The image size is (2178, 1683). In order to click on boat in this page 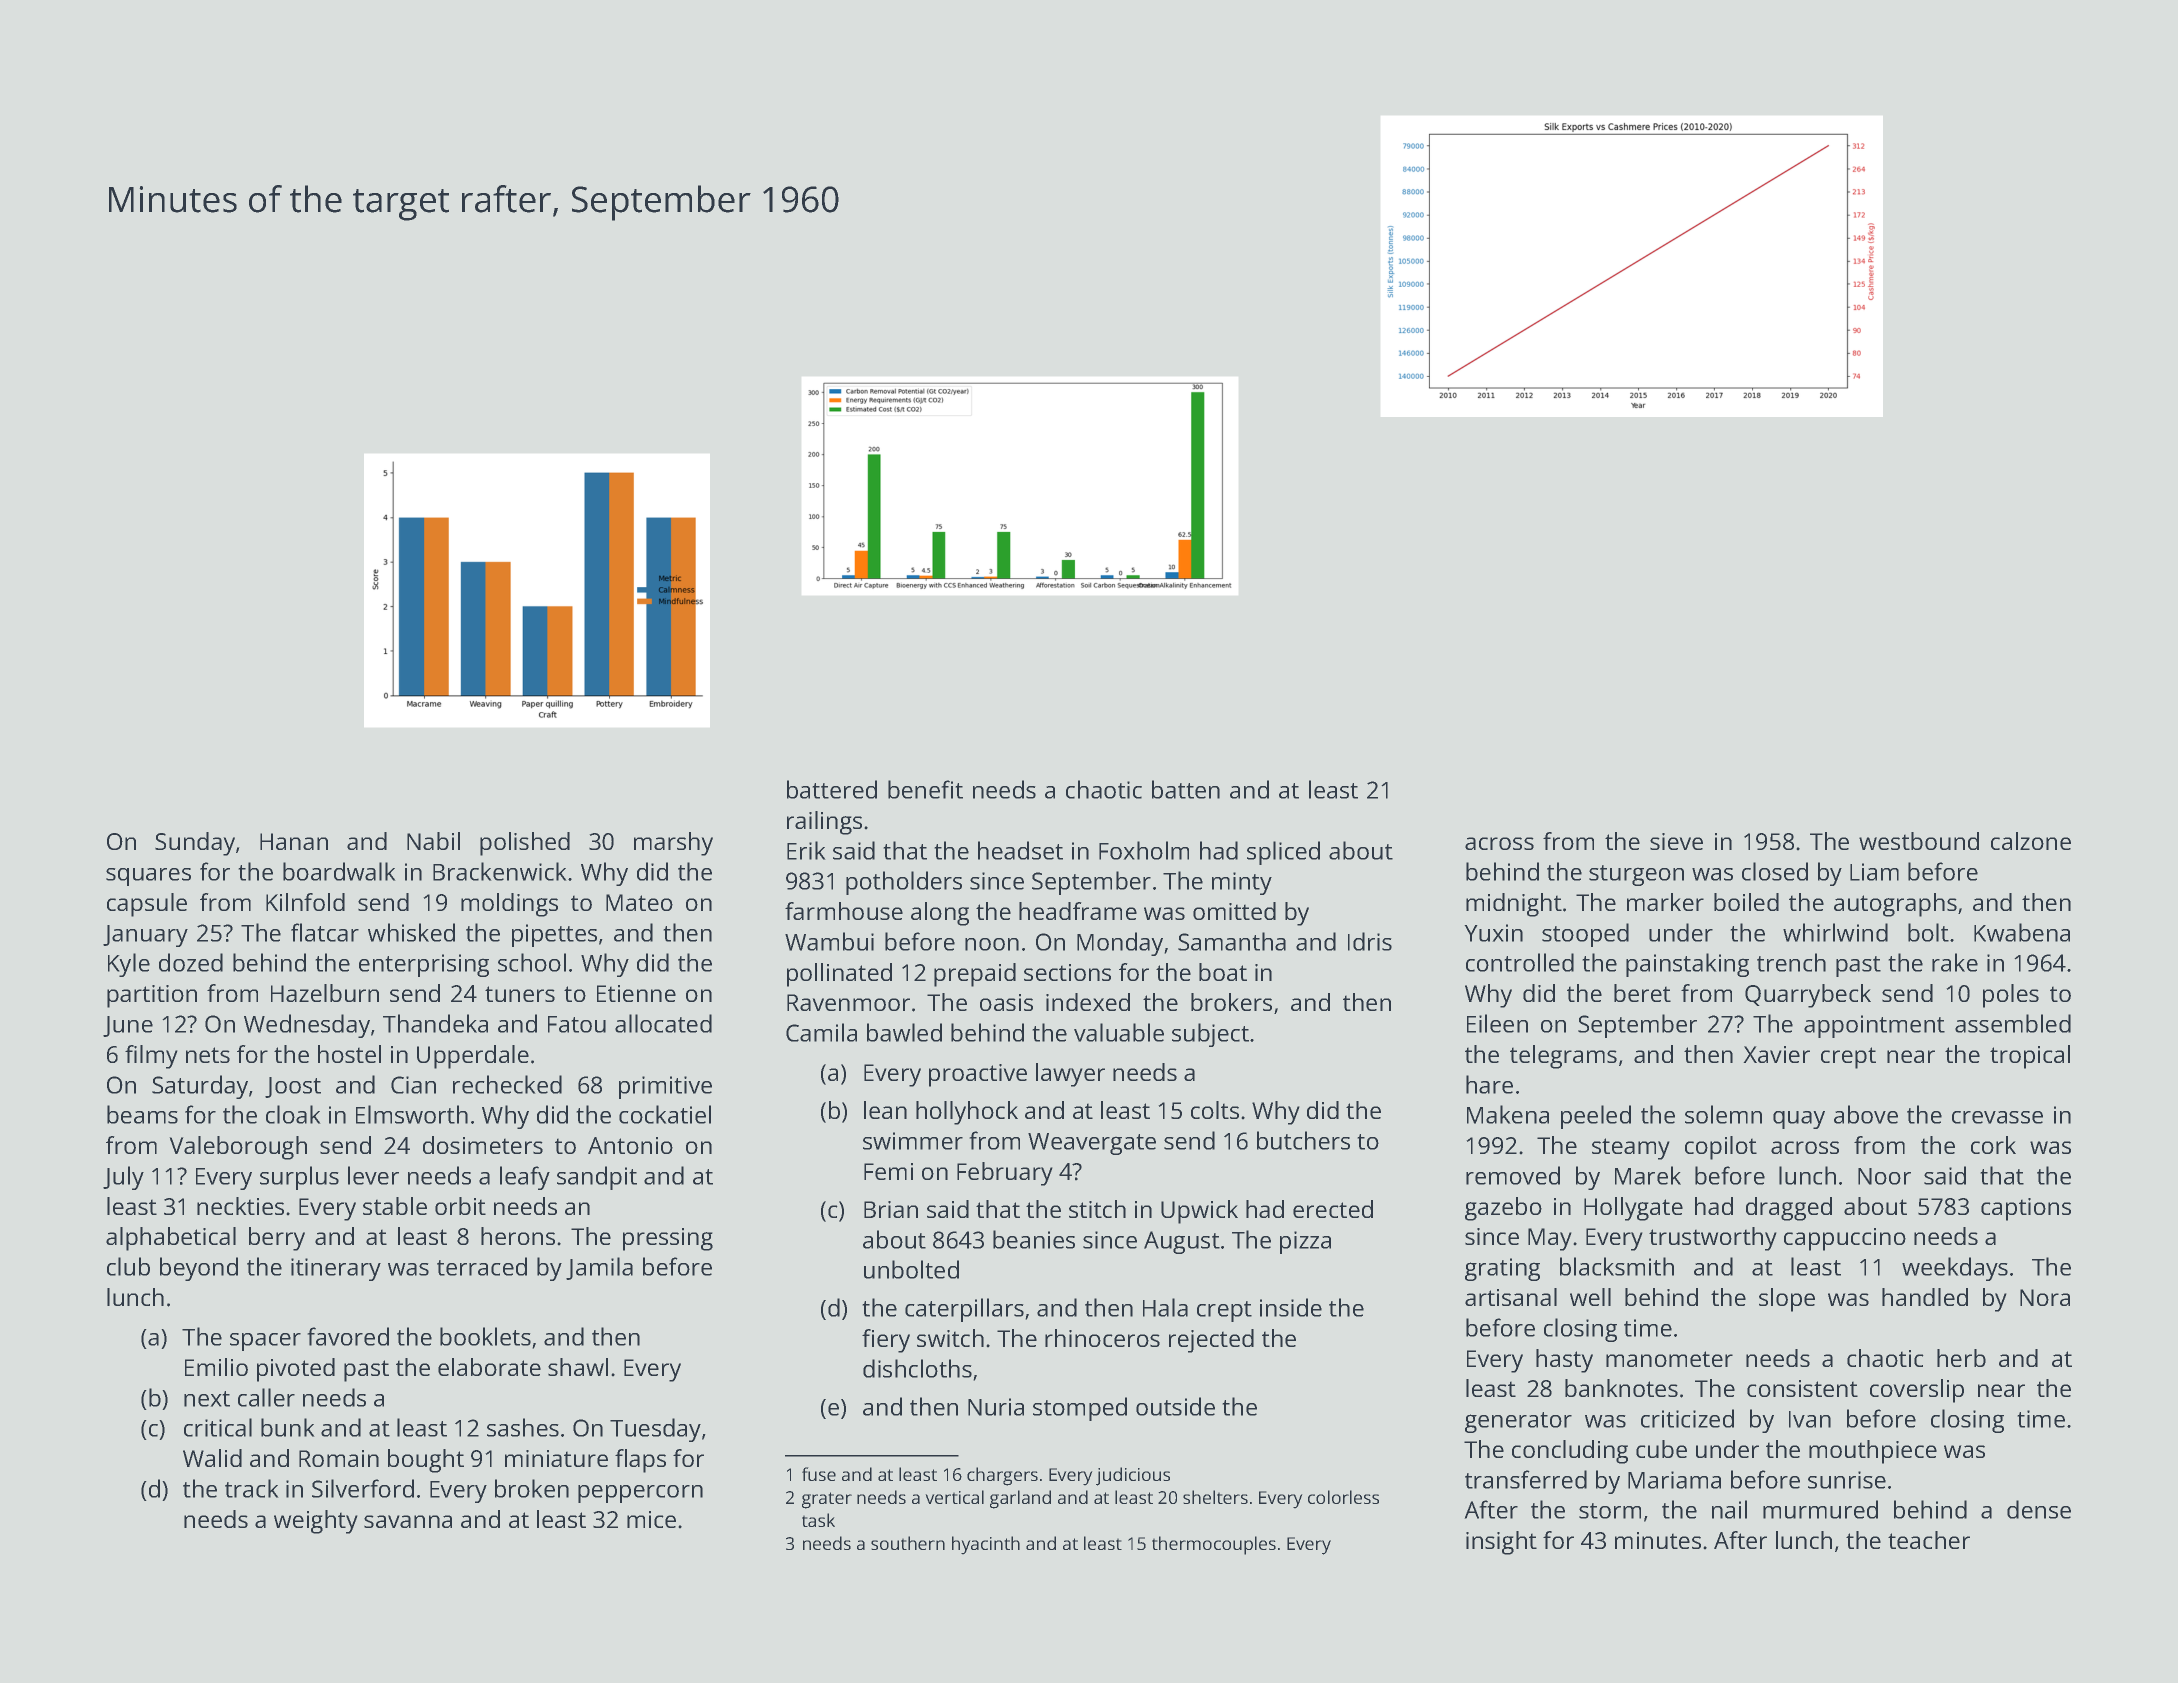, I will do `click(1223, 972)`.
